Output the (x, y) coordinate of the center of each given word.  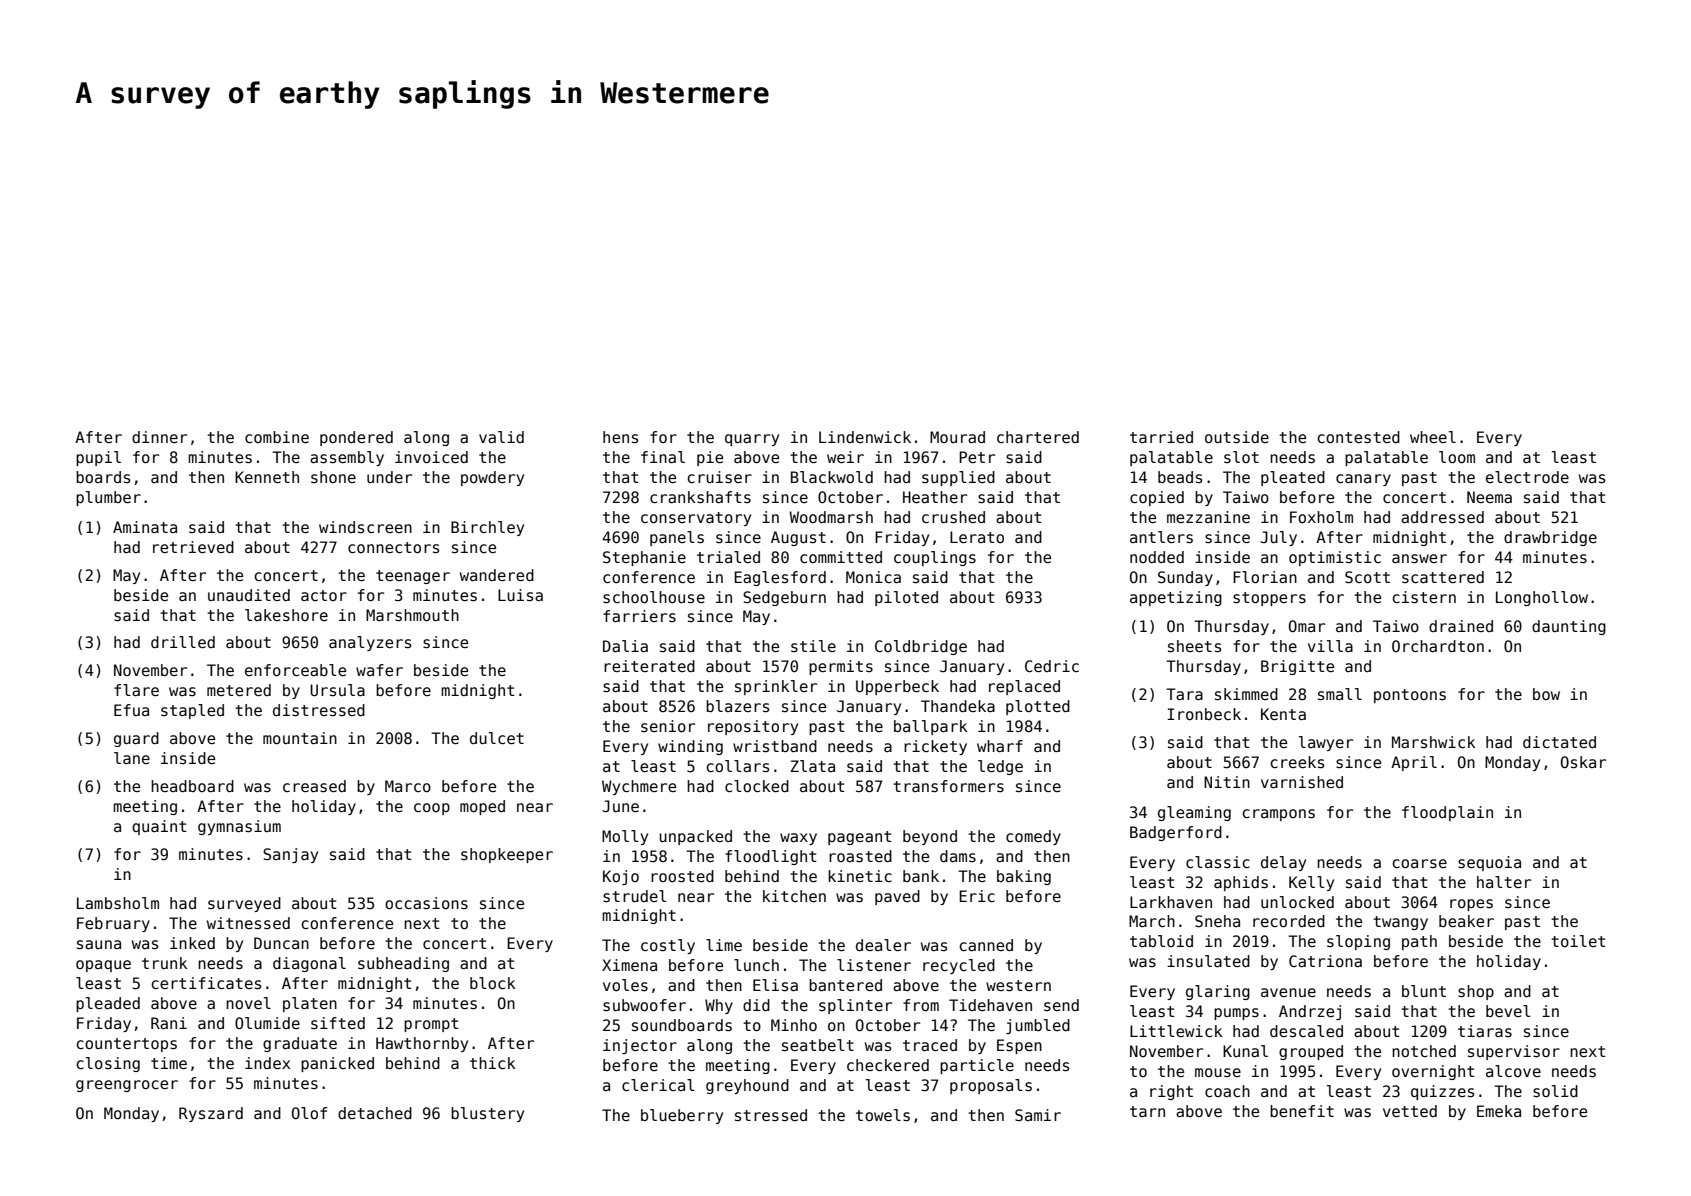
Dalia (625, 646)
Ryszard (211, 1114)
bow (1546, 694)
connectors (393, 547)
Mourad (957, 437)
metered (239, 690)
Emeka (1499, 1111)
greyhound (747, 1086)
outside (1237, 437)
